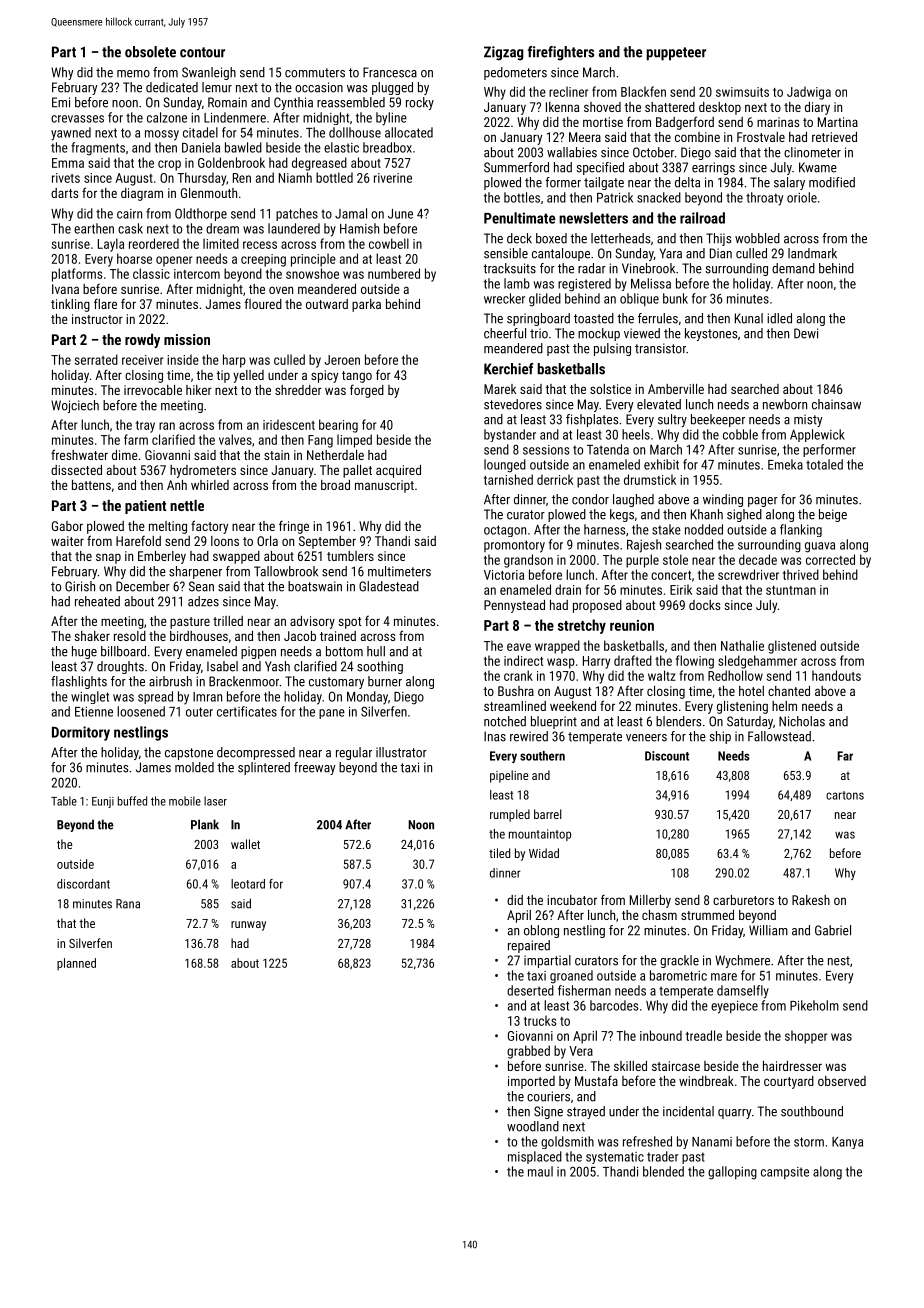  I want to click on bottles, so click(522, 197).
